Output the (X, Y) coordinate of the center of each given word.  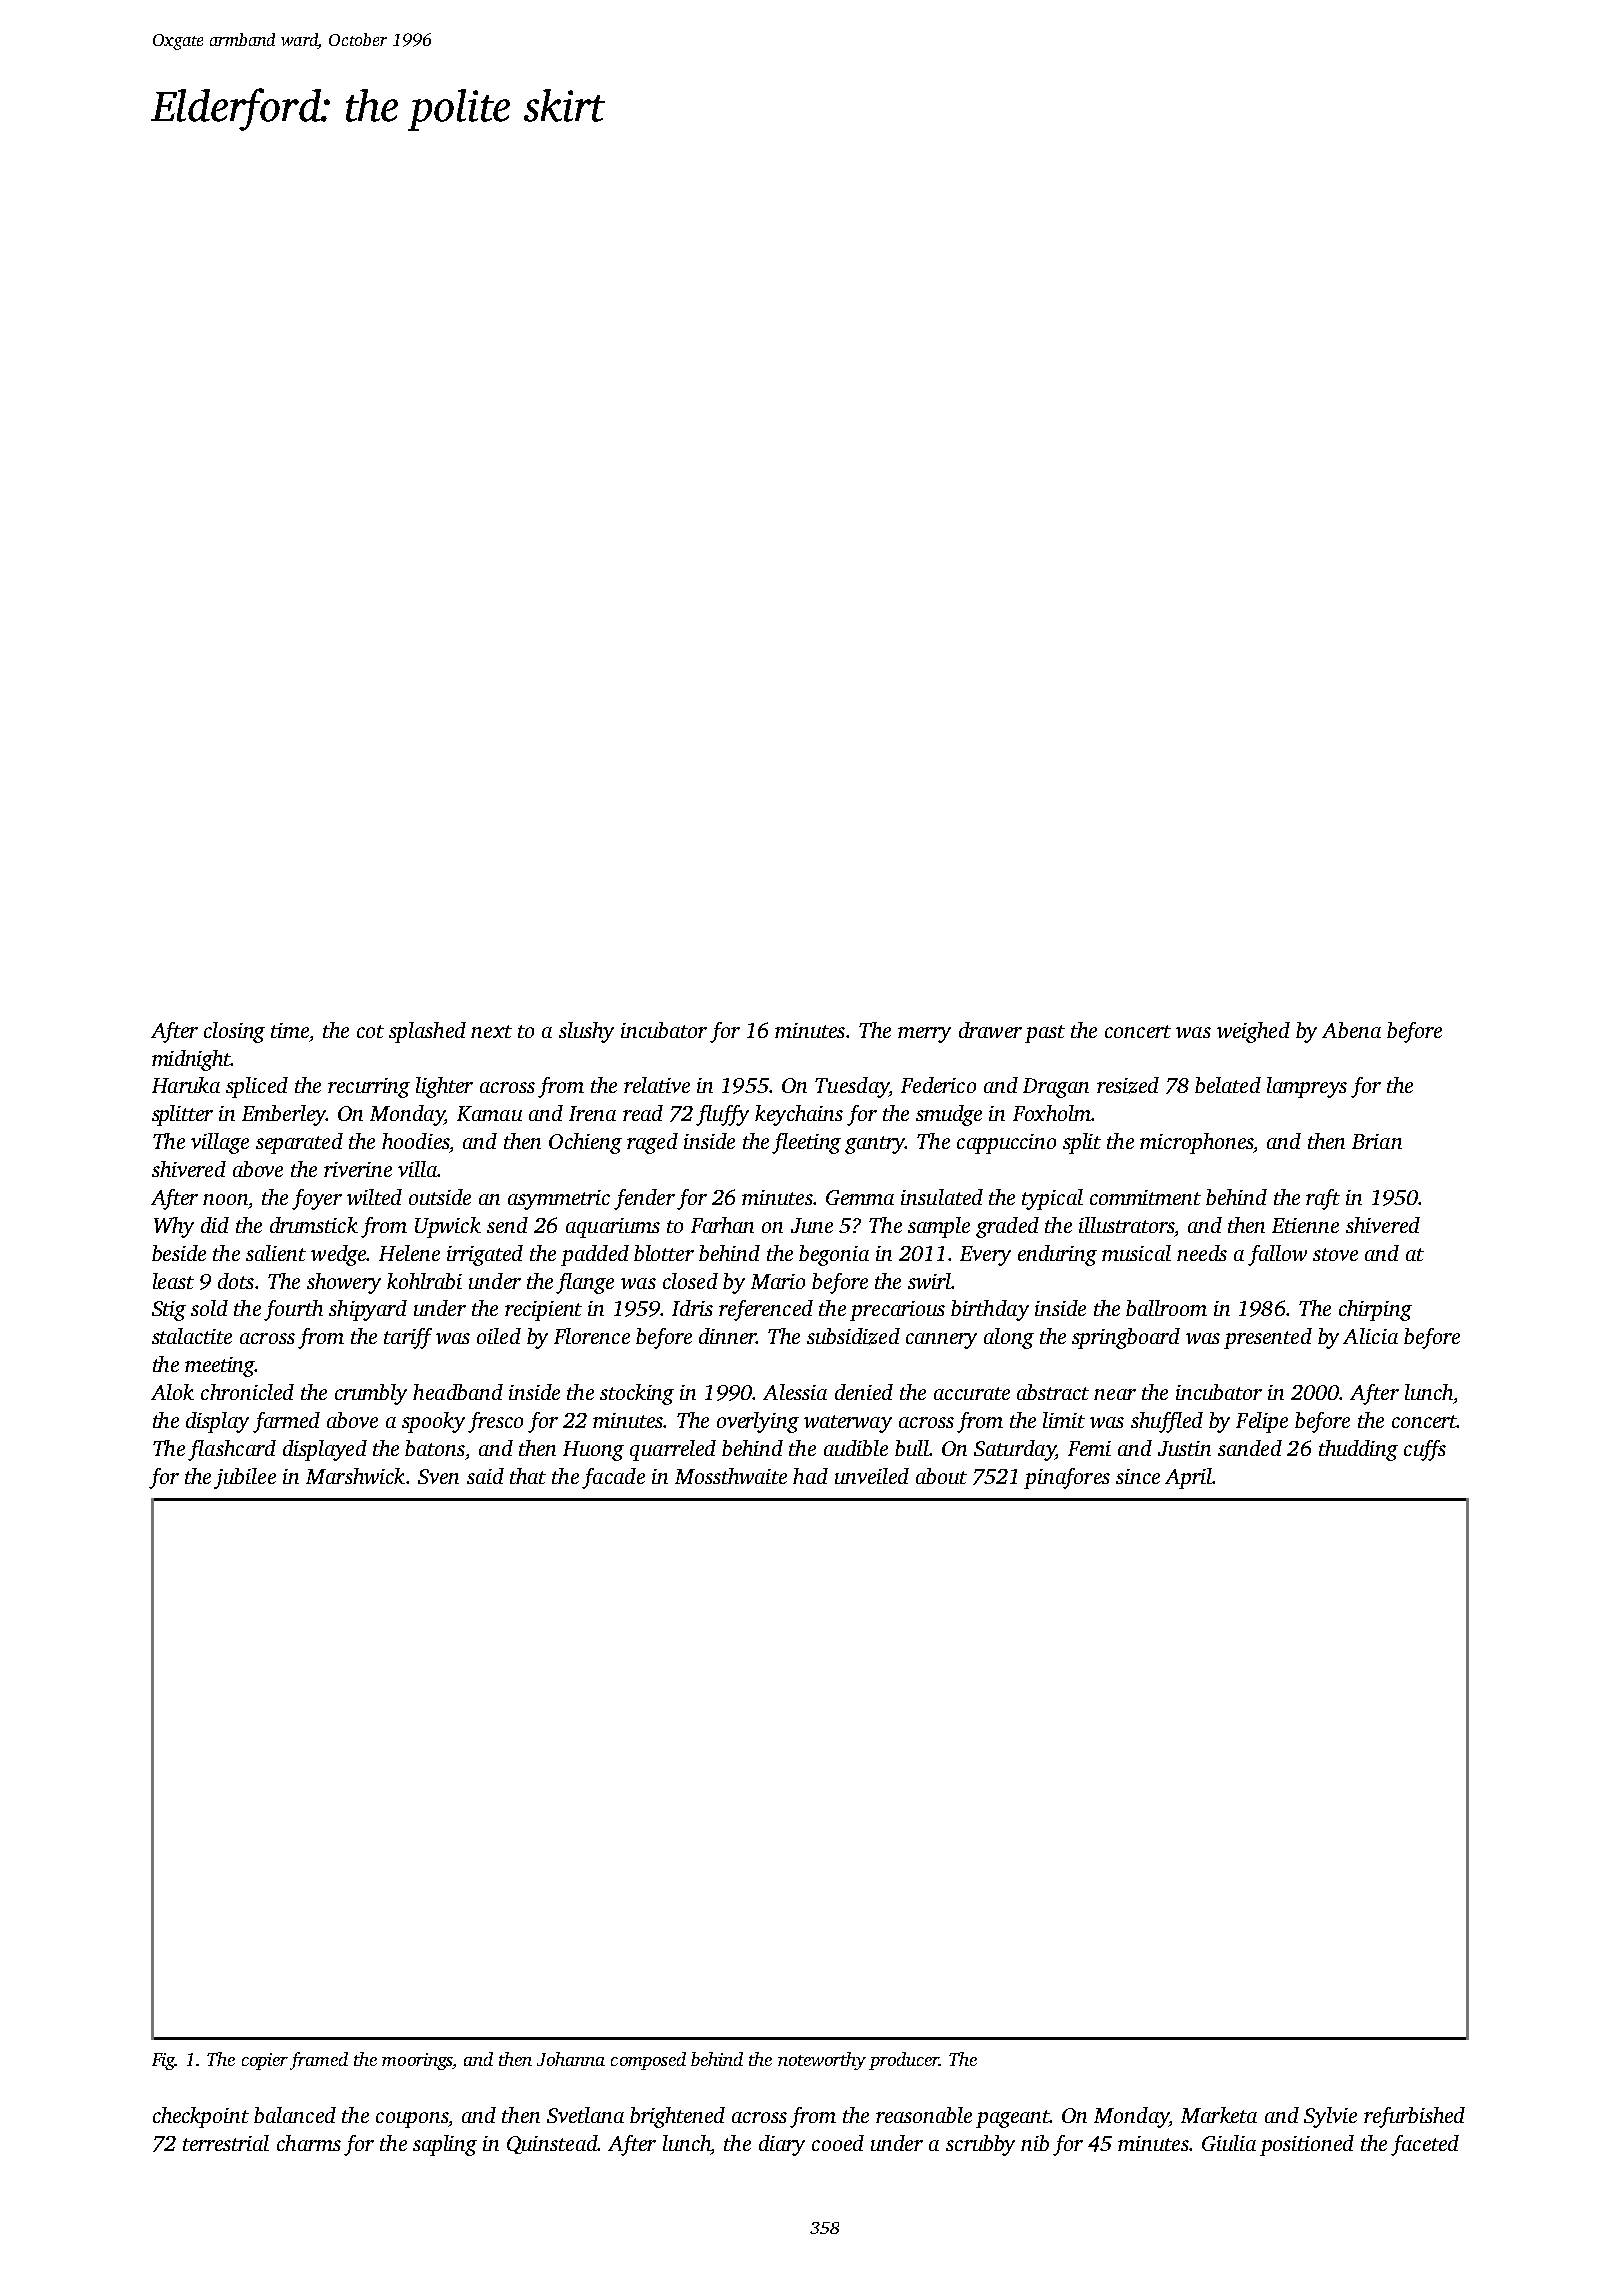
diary (782, 2145)
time (290, 1030)
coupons (412, 2120)
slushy (586, 1032)
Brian (1377, 1141)
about (941, 1476)
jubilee (245, 1478)
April (1188, 1478)
